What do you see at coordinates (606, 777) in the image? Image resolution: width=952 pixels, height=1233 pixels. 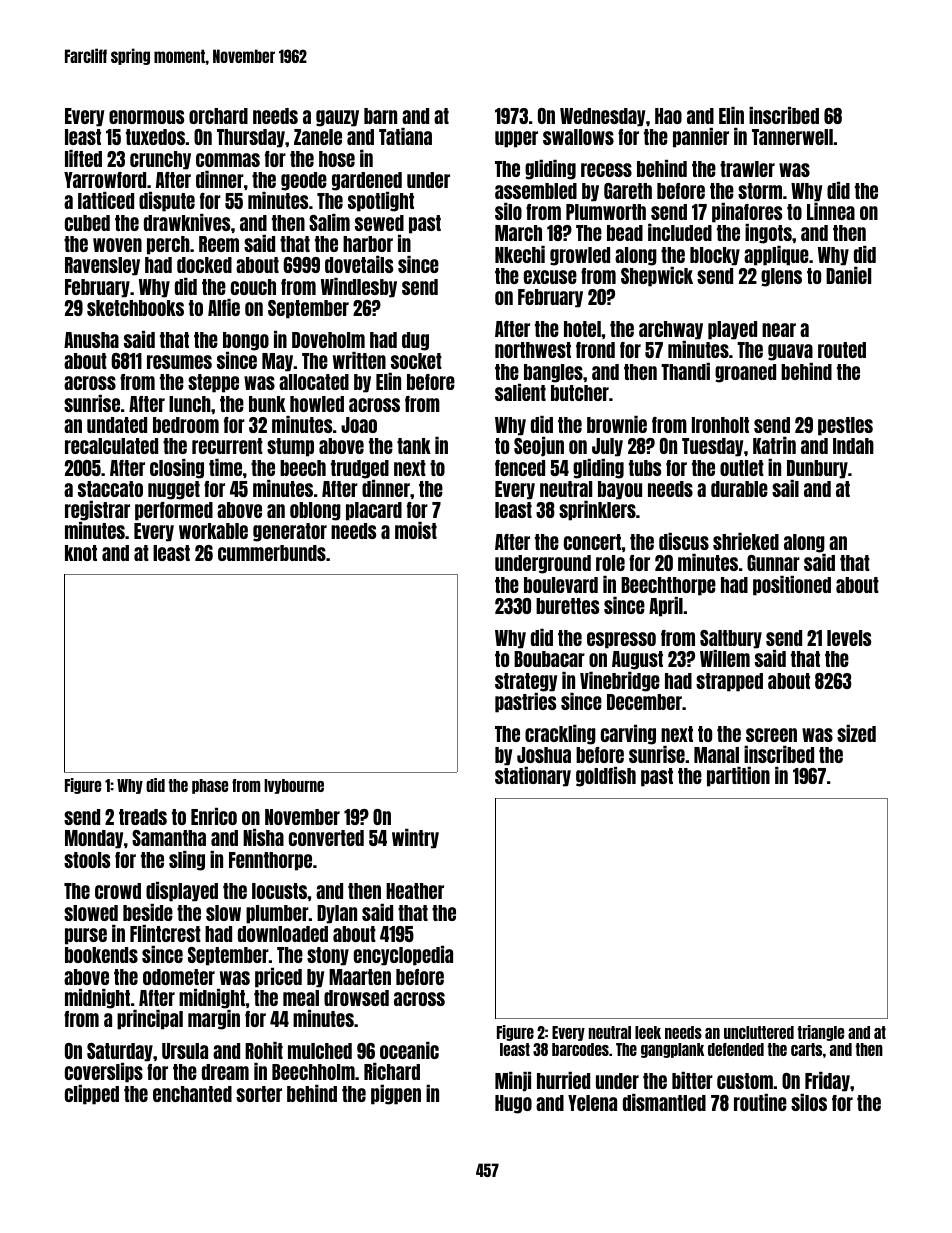 I see `goldfish` at bounding box center [606, 777].
